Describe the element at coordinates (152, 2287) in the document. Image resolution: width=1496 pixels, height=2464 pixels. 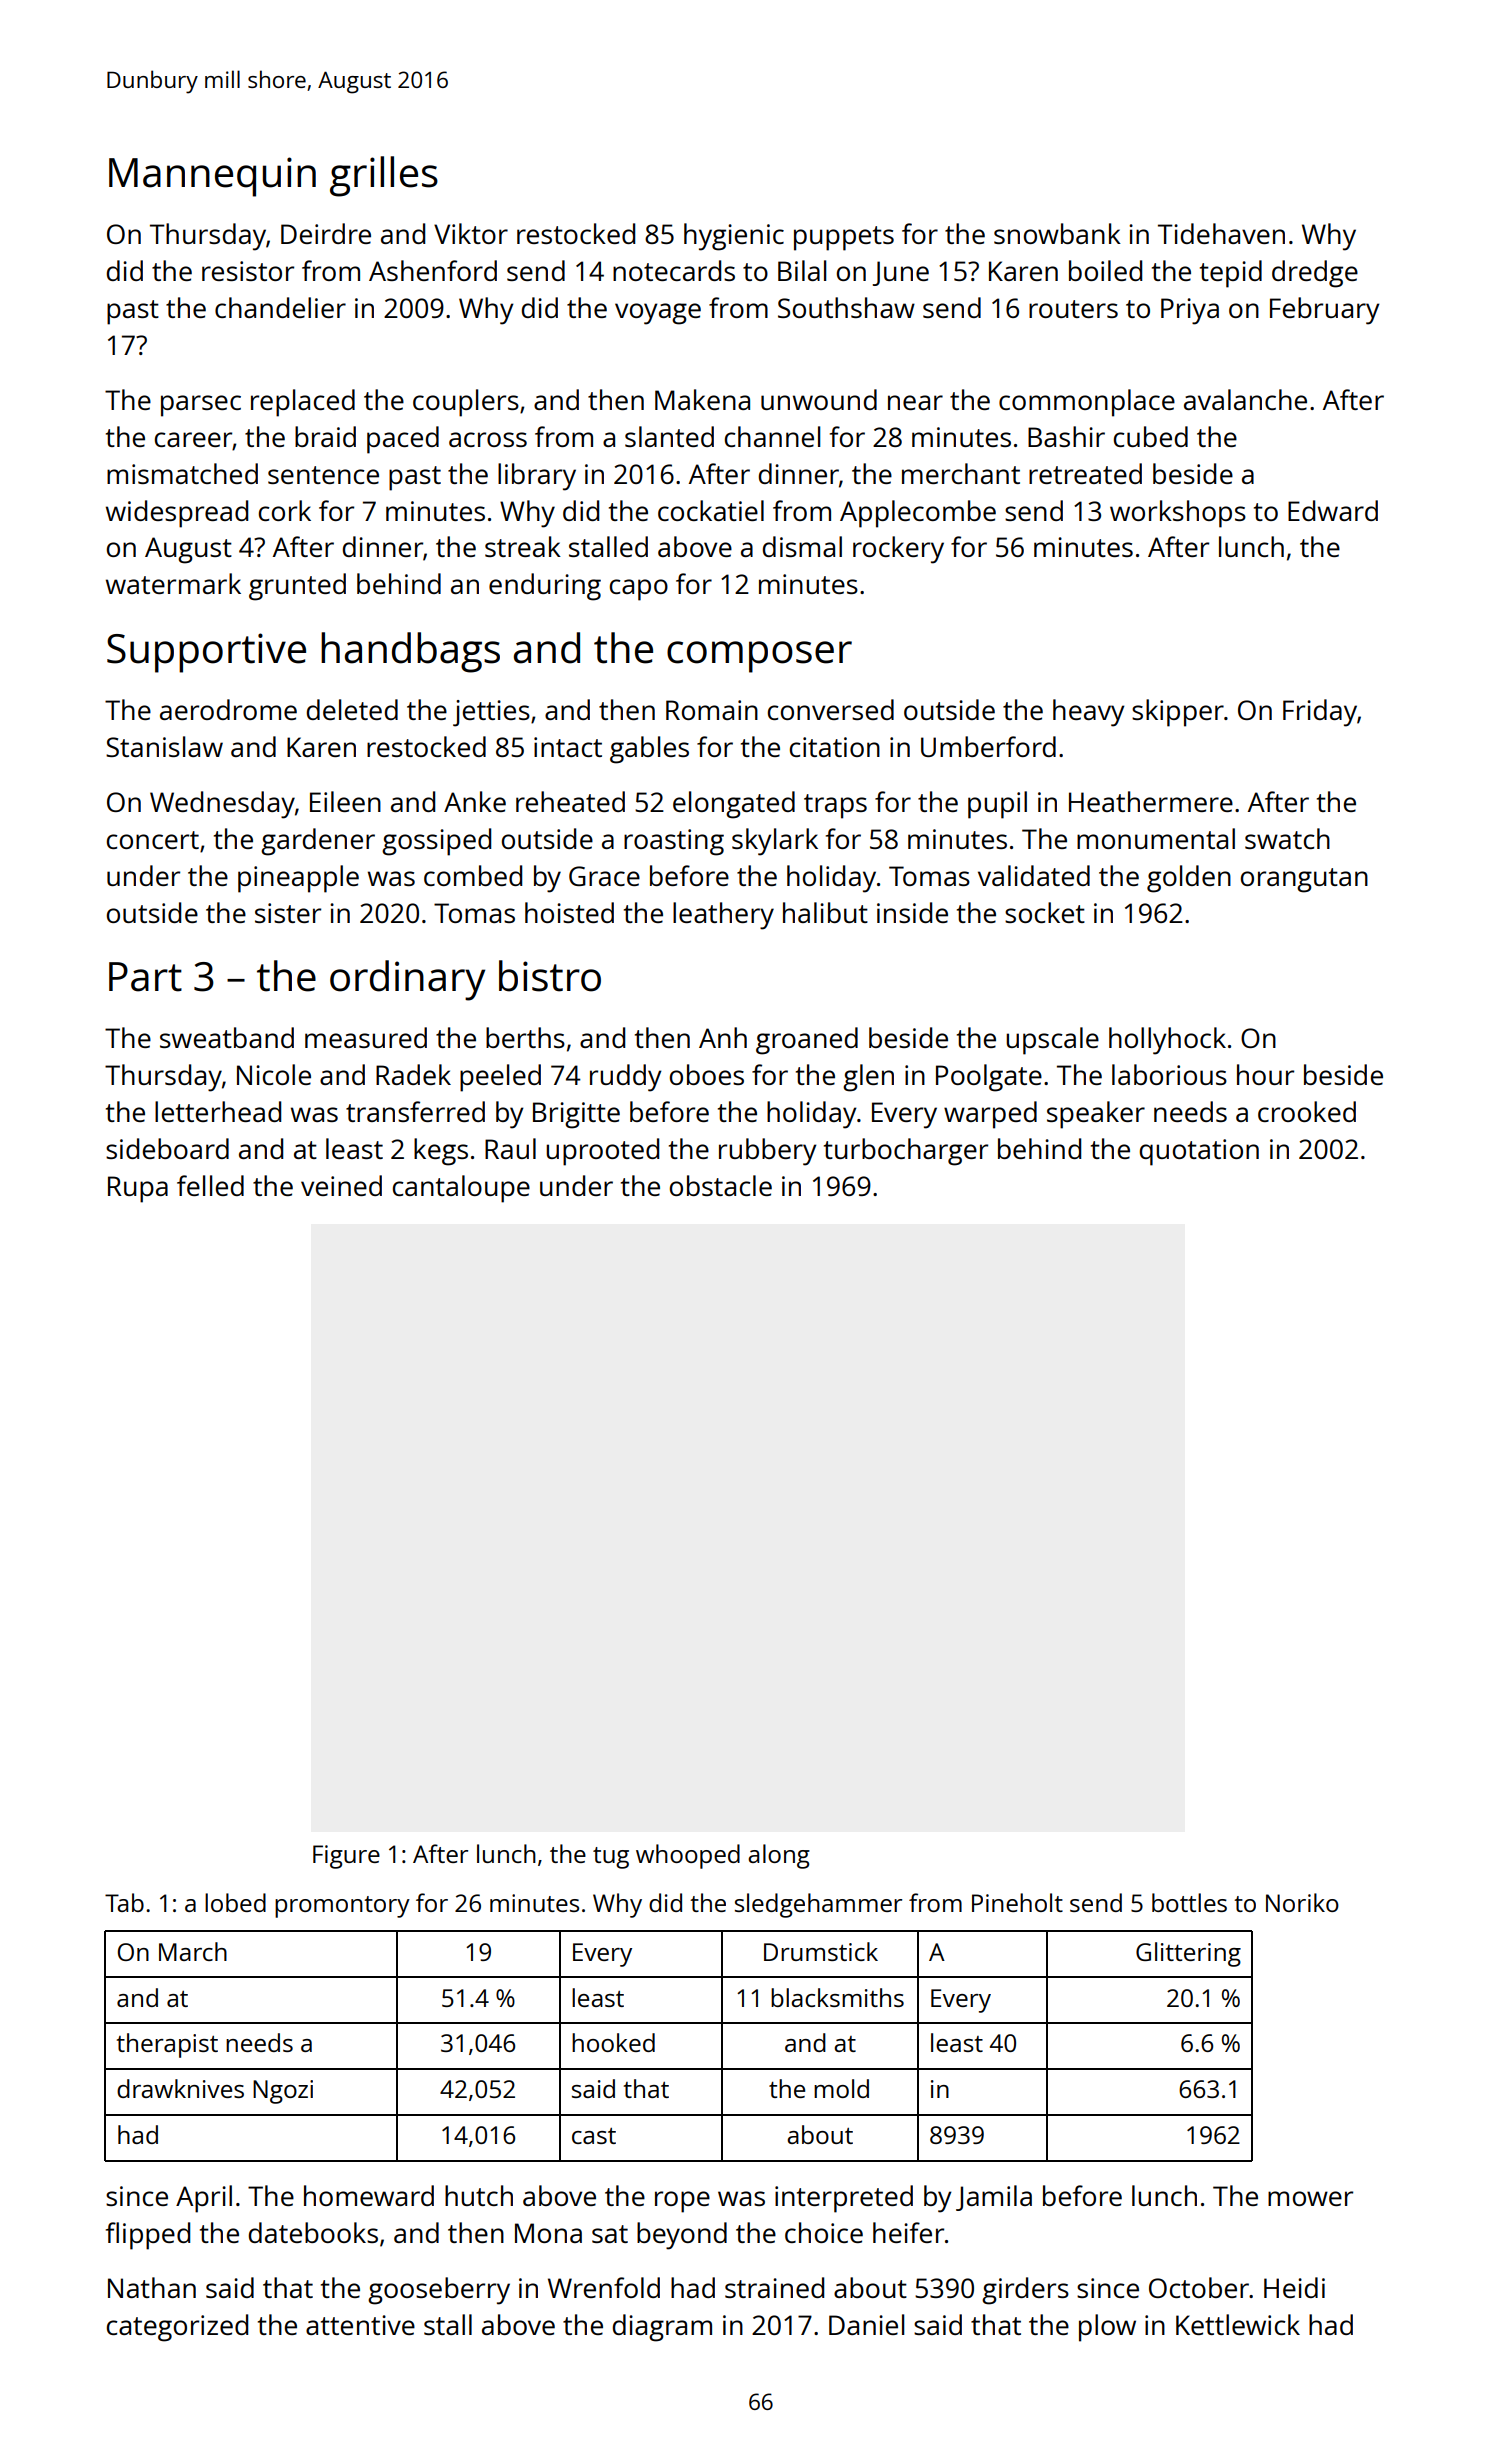
I see `Nathan` at that location.
